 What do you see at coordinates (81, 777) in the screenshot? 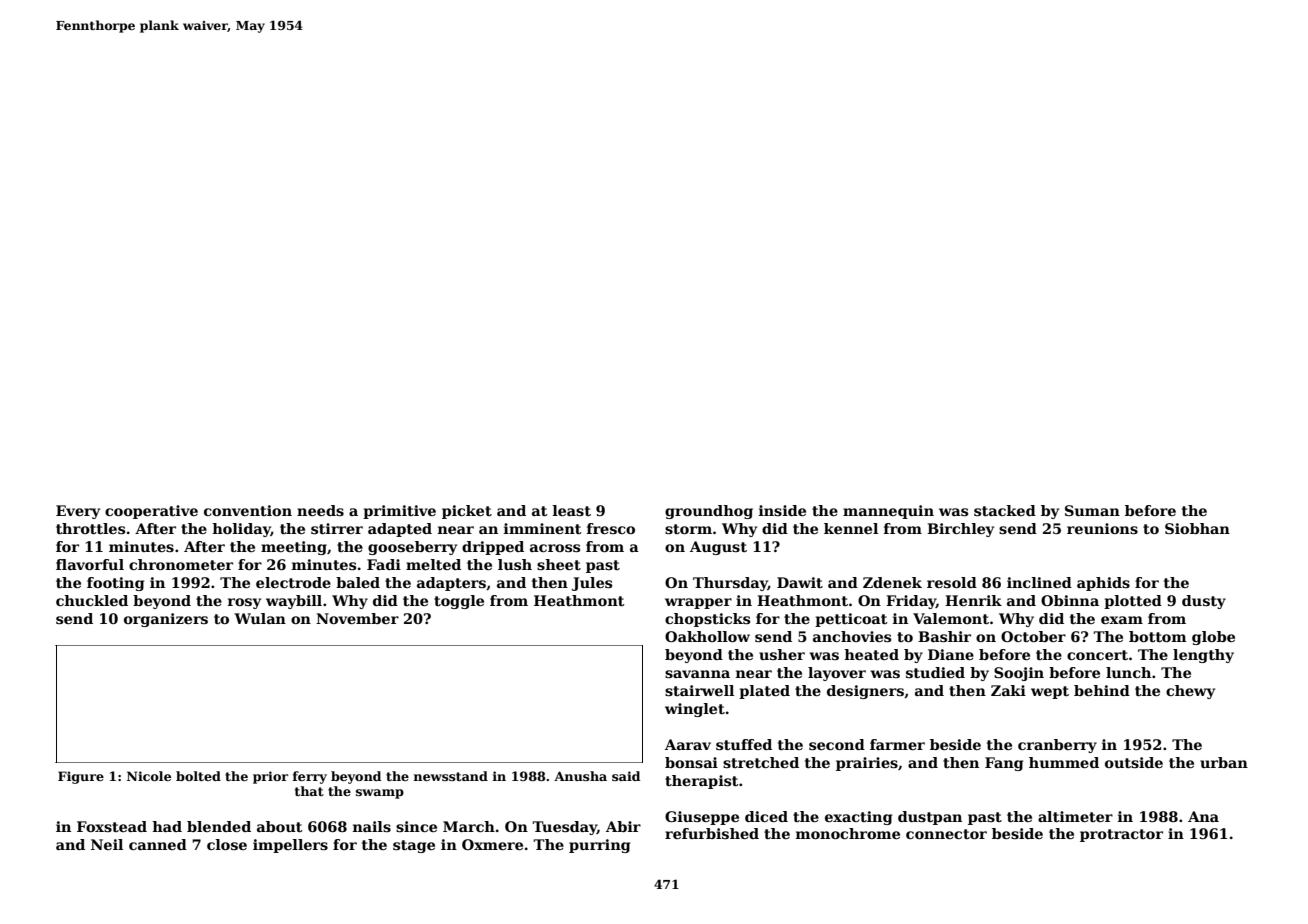
I see `Figure` at bounding box center [81, 777].
